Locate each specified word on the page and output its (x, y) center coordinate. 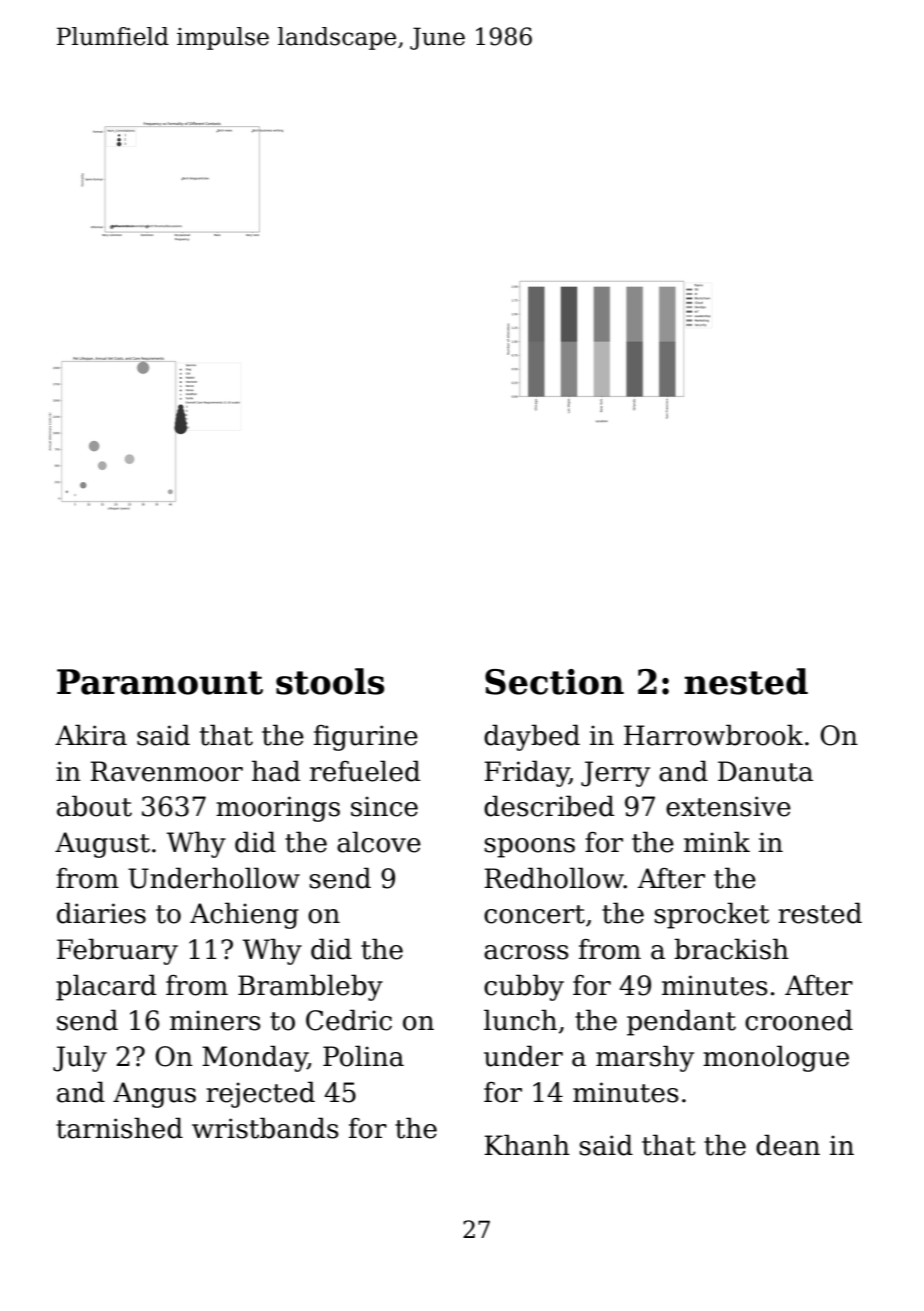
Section (554, 682)
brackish (731, 949)
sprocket (711, 915)
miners (215, 1020)
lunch (520, 1020)
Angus (154, 1095)
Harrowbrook (713, 735)
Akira (91, 735)
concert (534, 914)
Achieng (244, 915)
